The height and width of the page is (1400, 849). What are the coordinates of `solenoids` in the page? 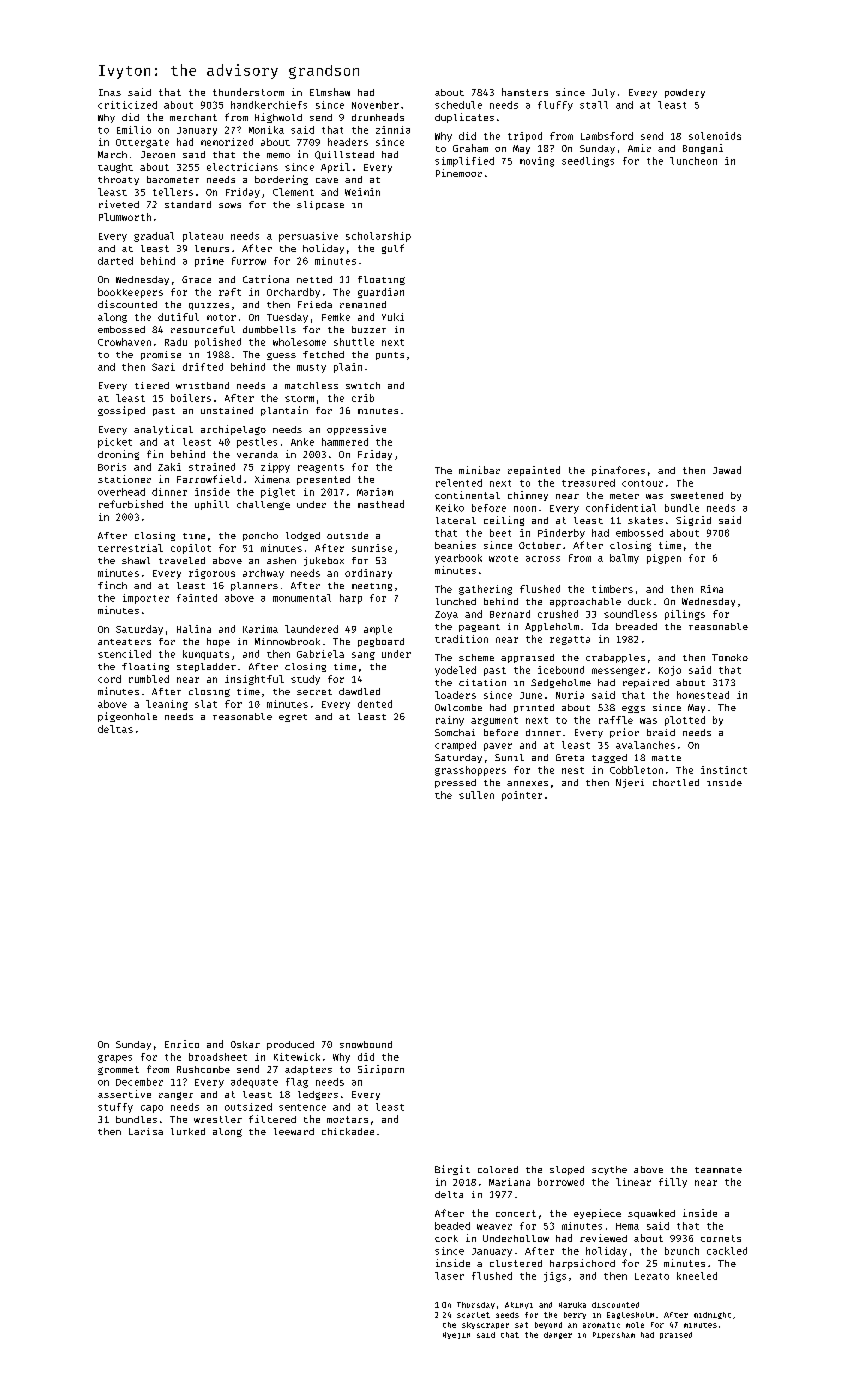 It's located at (715, 136).
